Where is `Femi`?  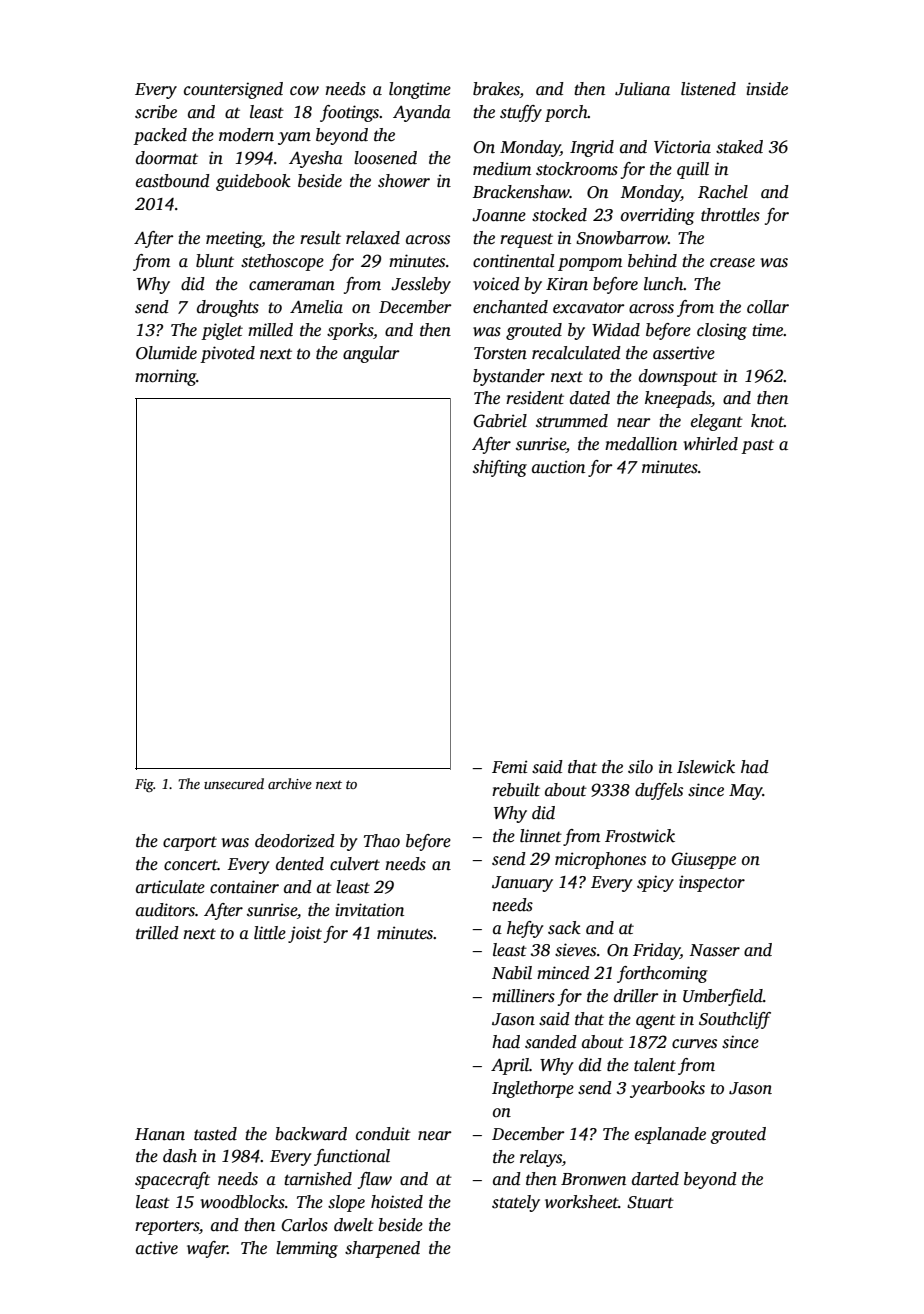 Femi is located at coordinates (509, 767).
